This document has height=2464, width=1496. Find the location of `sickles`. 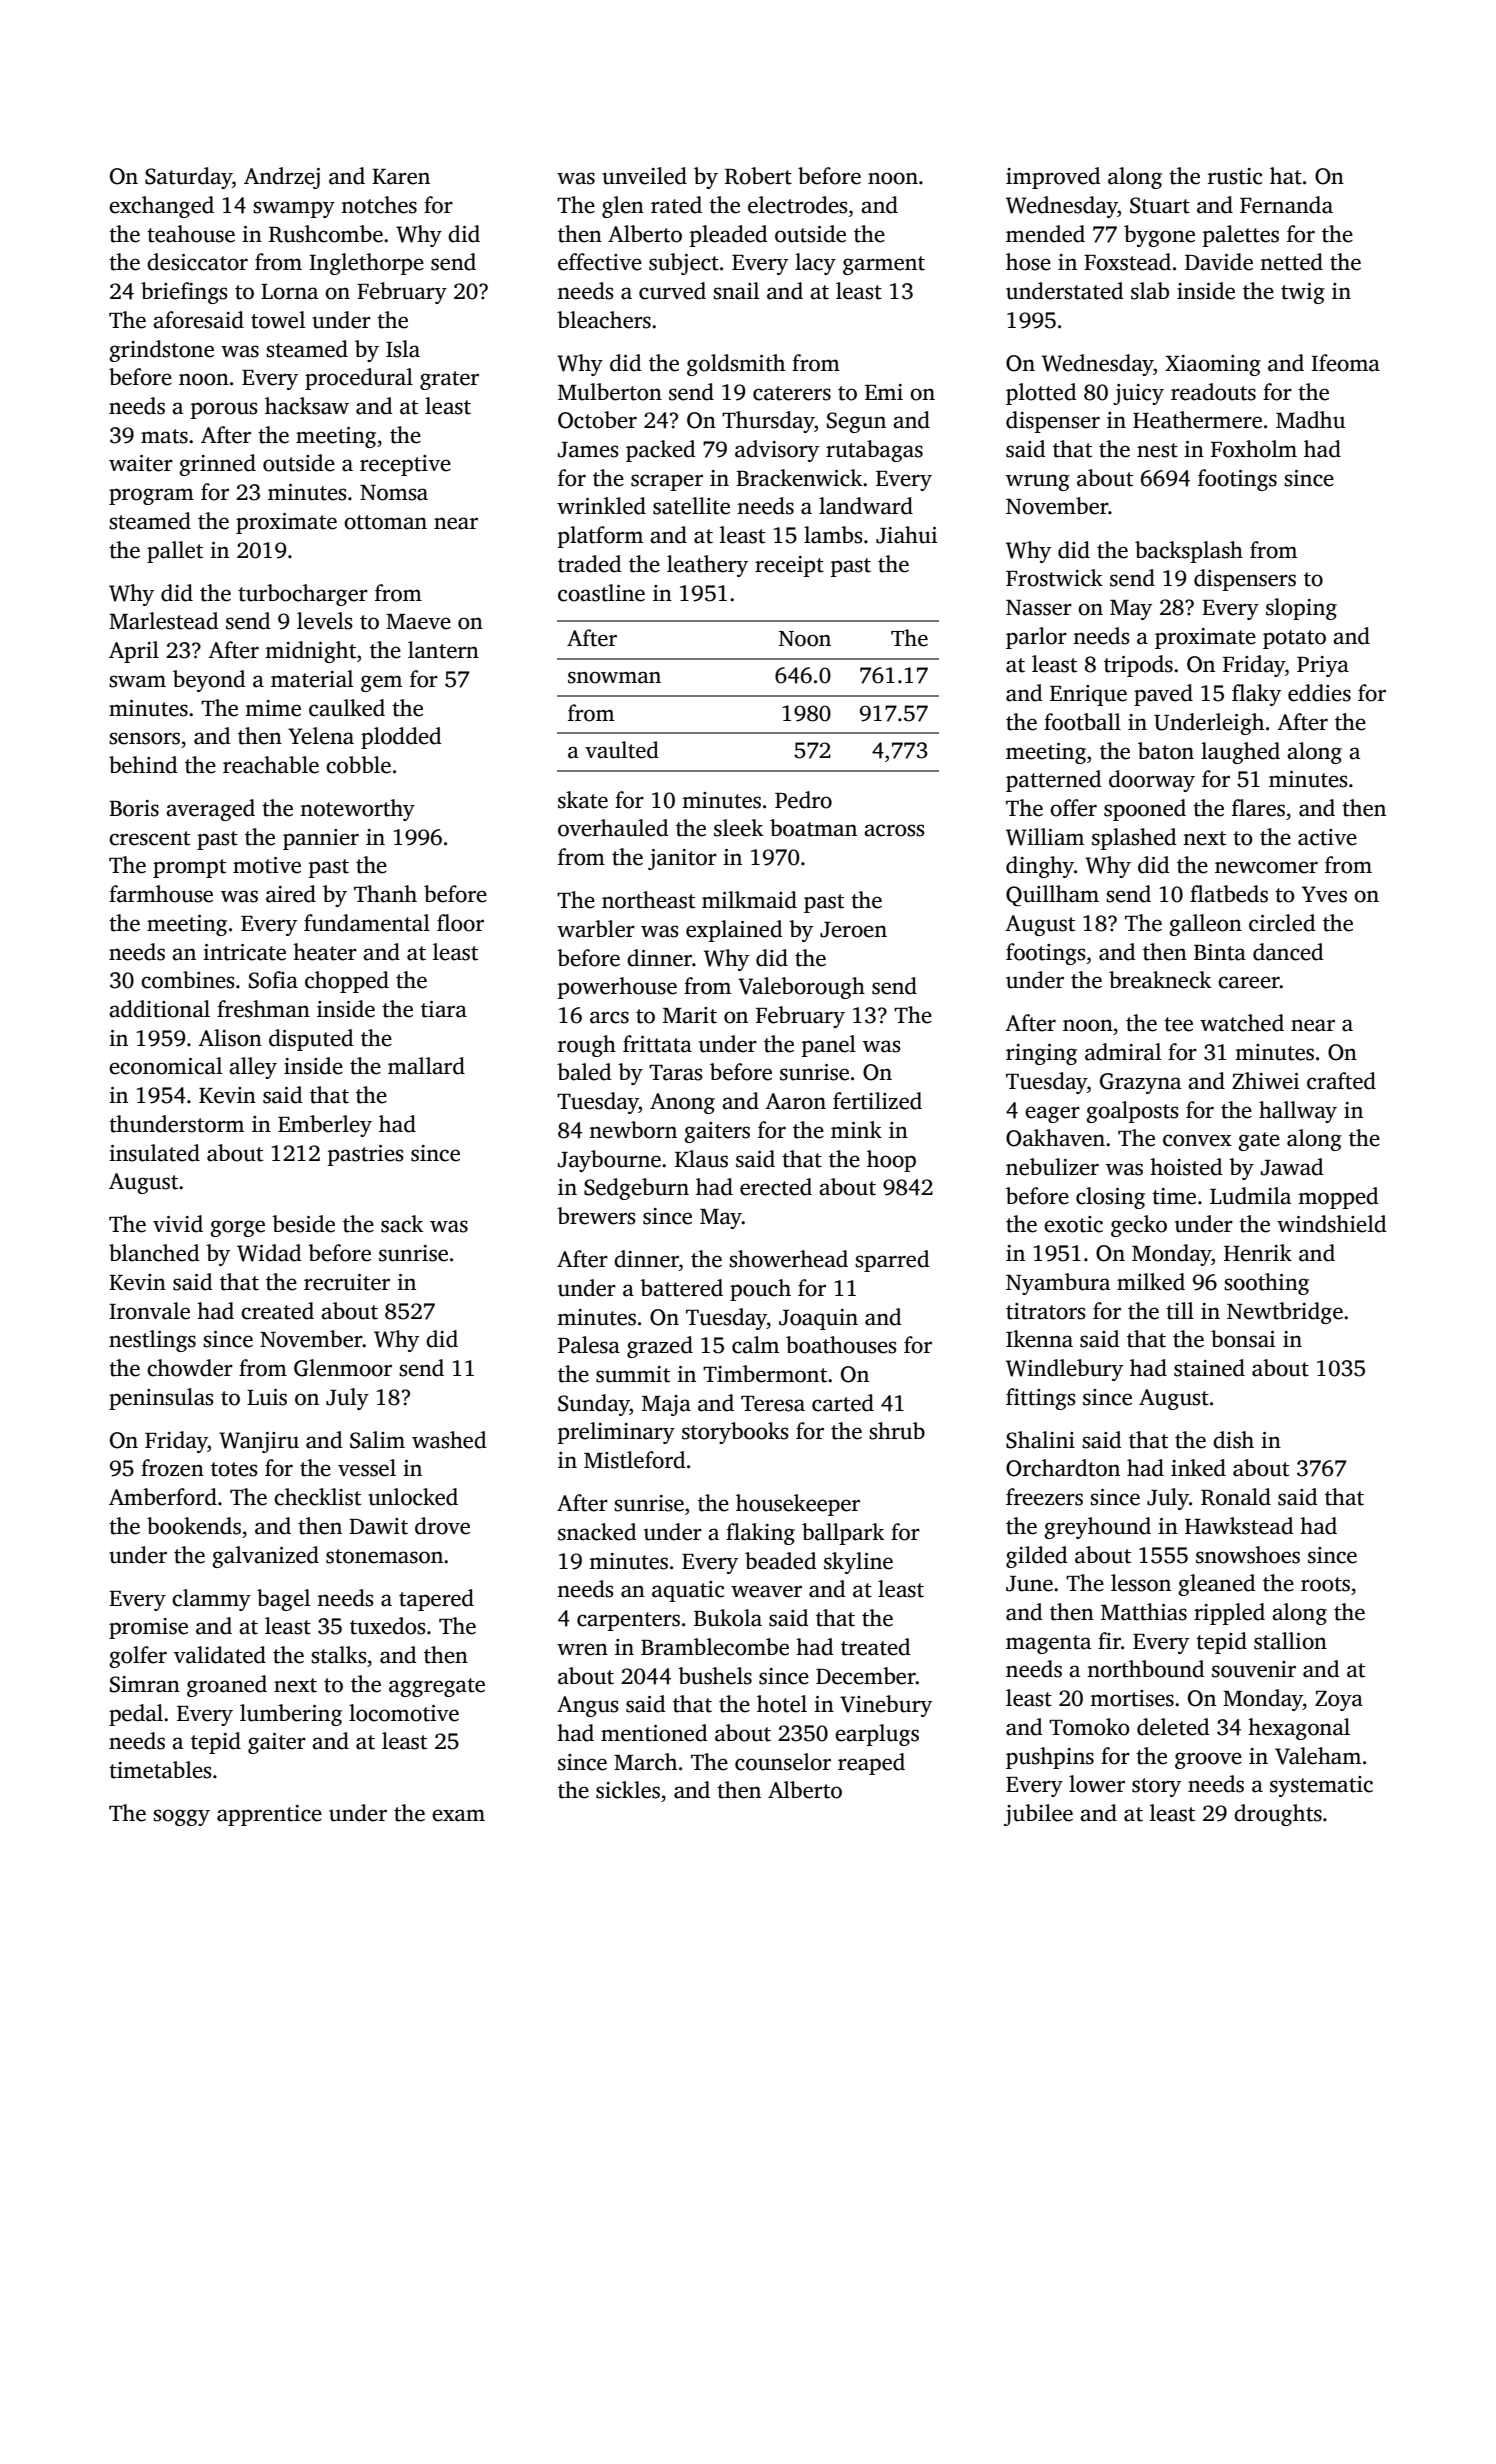

sickles is located at coordinates (628, 1790).
